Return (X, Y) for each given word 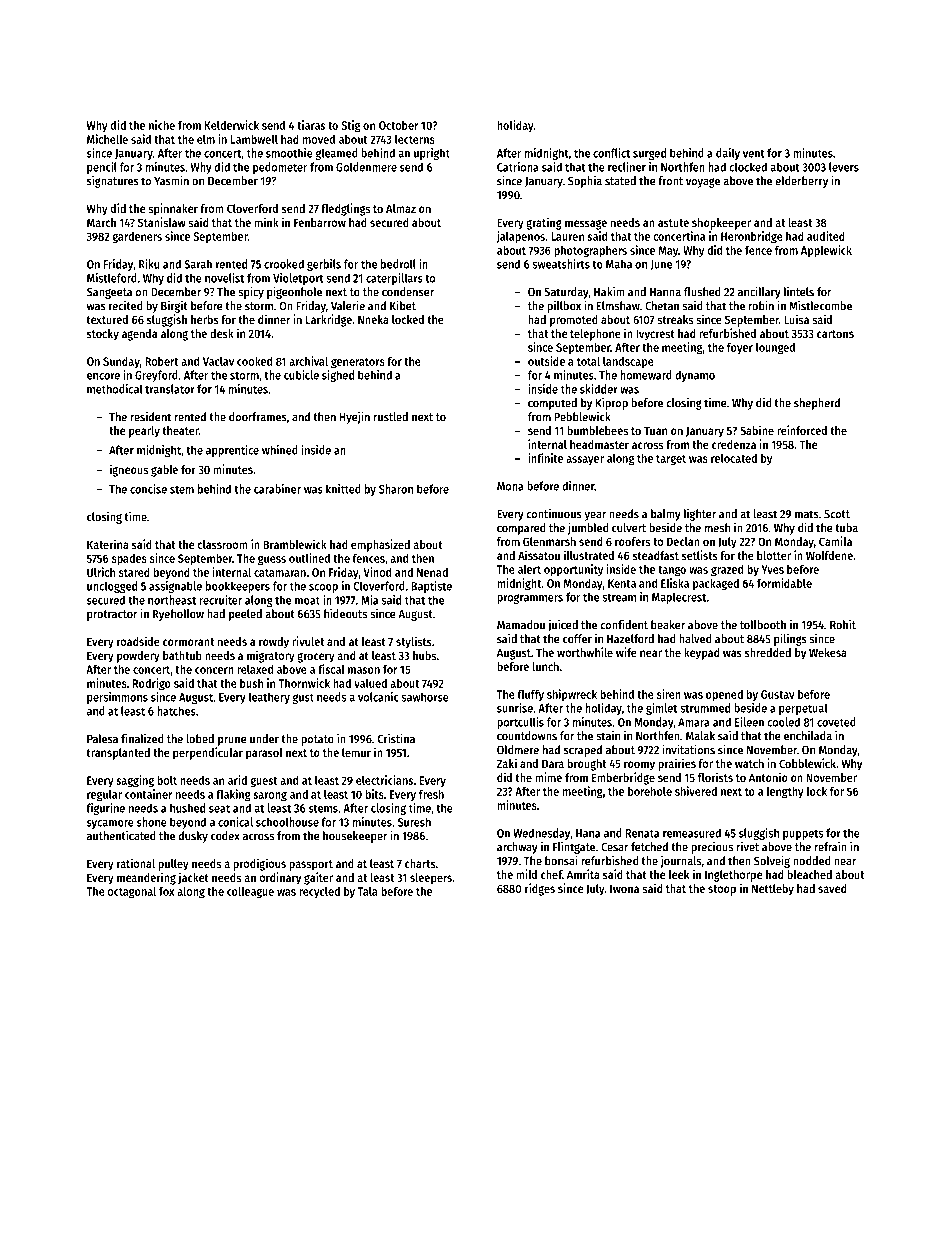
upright (432, 154)
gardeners (137, 238)
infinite (545, 458)
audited (826, 236)
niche (162, 125)
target (671, 460)
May (668, 251)
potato (317, 740)
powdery (138, 657)
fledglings (345, 209)
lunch (545, 666)
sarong (270, 797)
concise (148, 489)
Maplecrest (679, 598)
